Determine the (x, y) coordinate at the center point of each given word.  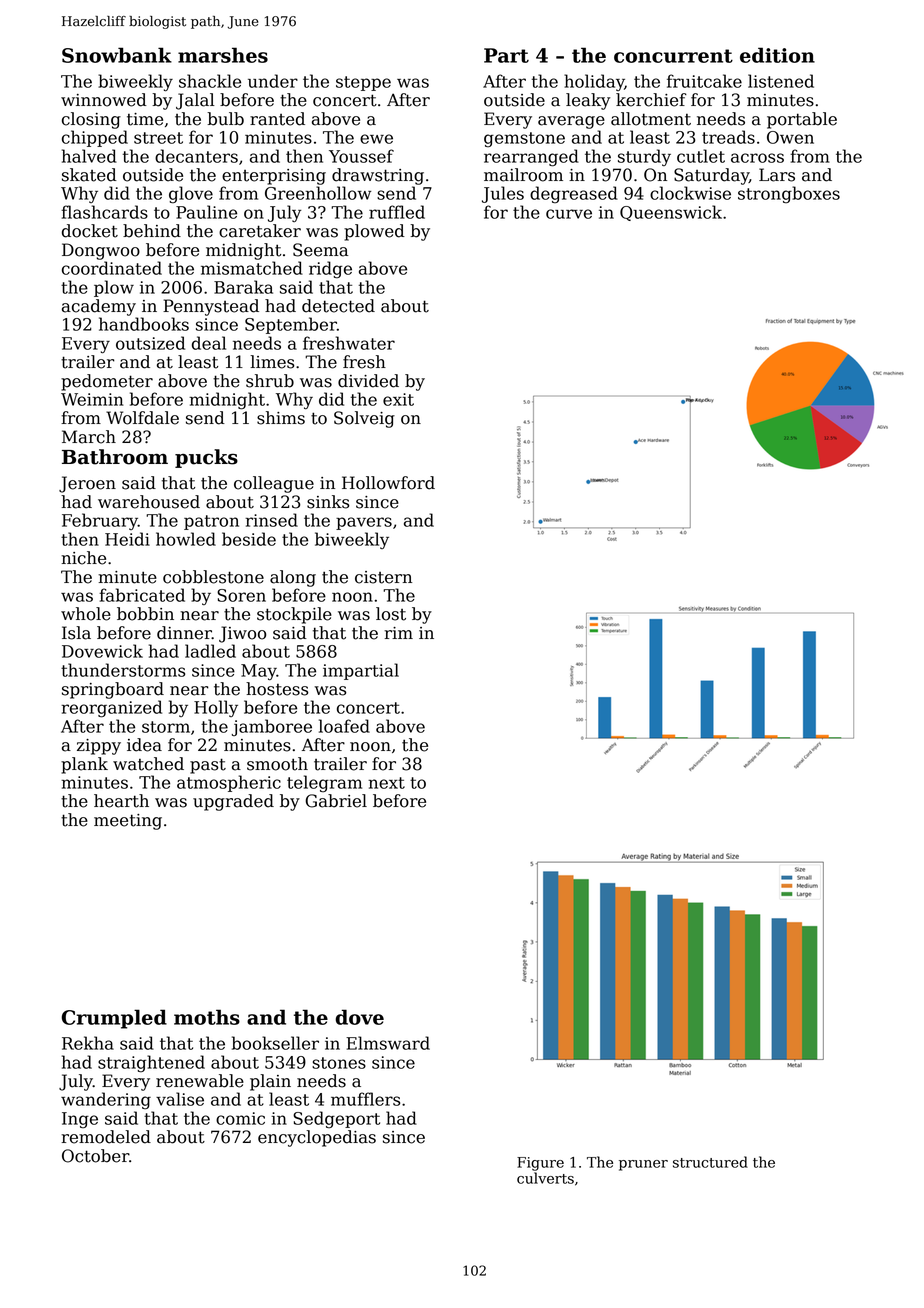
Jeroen (87, 484)
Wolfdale (142, 418)
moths (207, 1017)
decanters (196, 156)
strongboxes (789, 194)
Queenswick (671, 213)
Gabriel (336, 801)
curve (569, 214)
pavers (364, 523)
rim (398, 633)
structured (710, 1162)
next (386, 783)
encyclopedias (317, 1138)
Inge (80, 1120)
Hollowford (388, 483)
